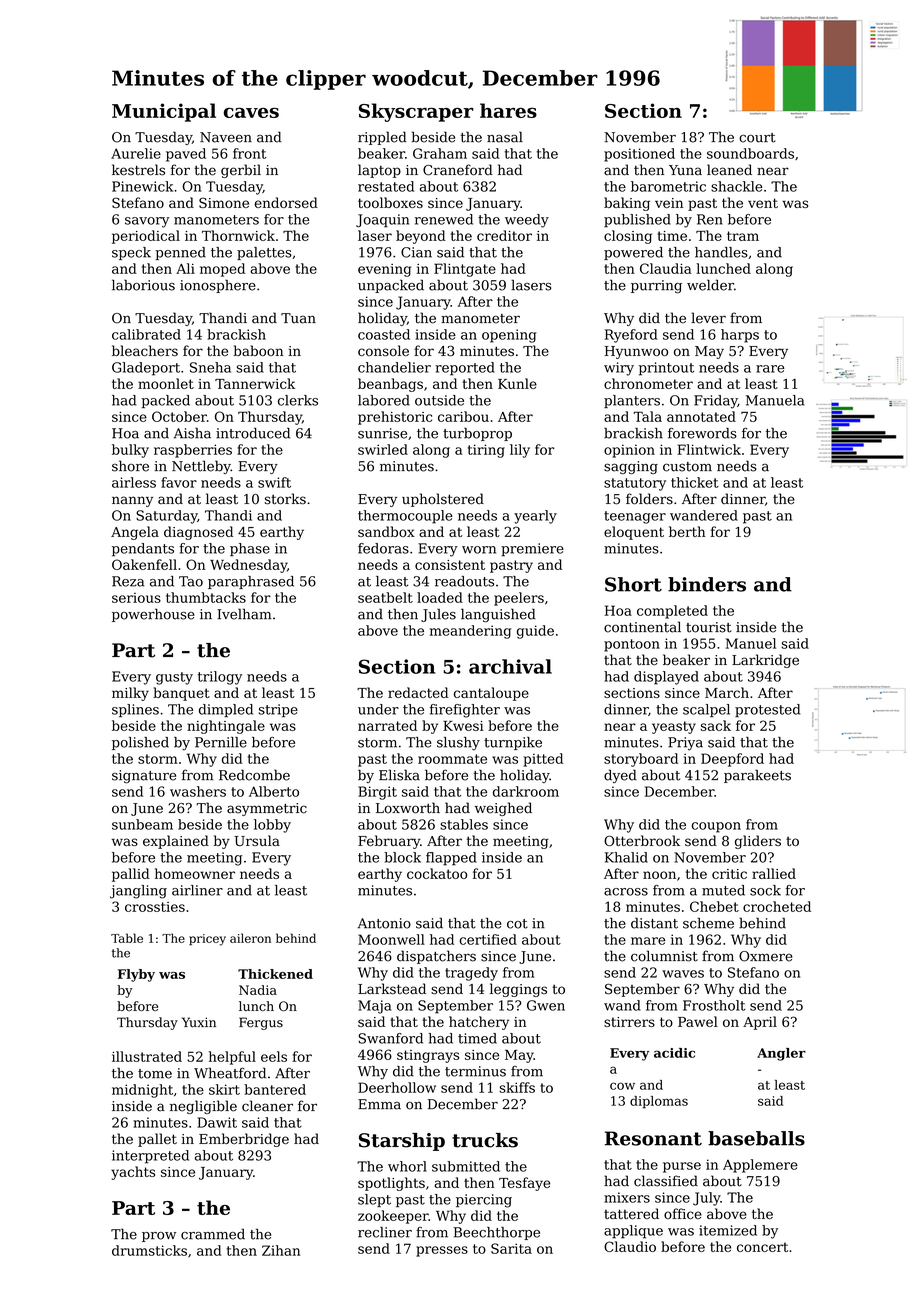  What do you see at coordinates (142, 1091) in the screenshot?
I see `midnight` at bounding box center [142, 1091].
